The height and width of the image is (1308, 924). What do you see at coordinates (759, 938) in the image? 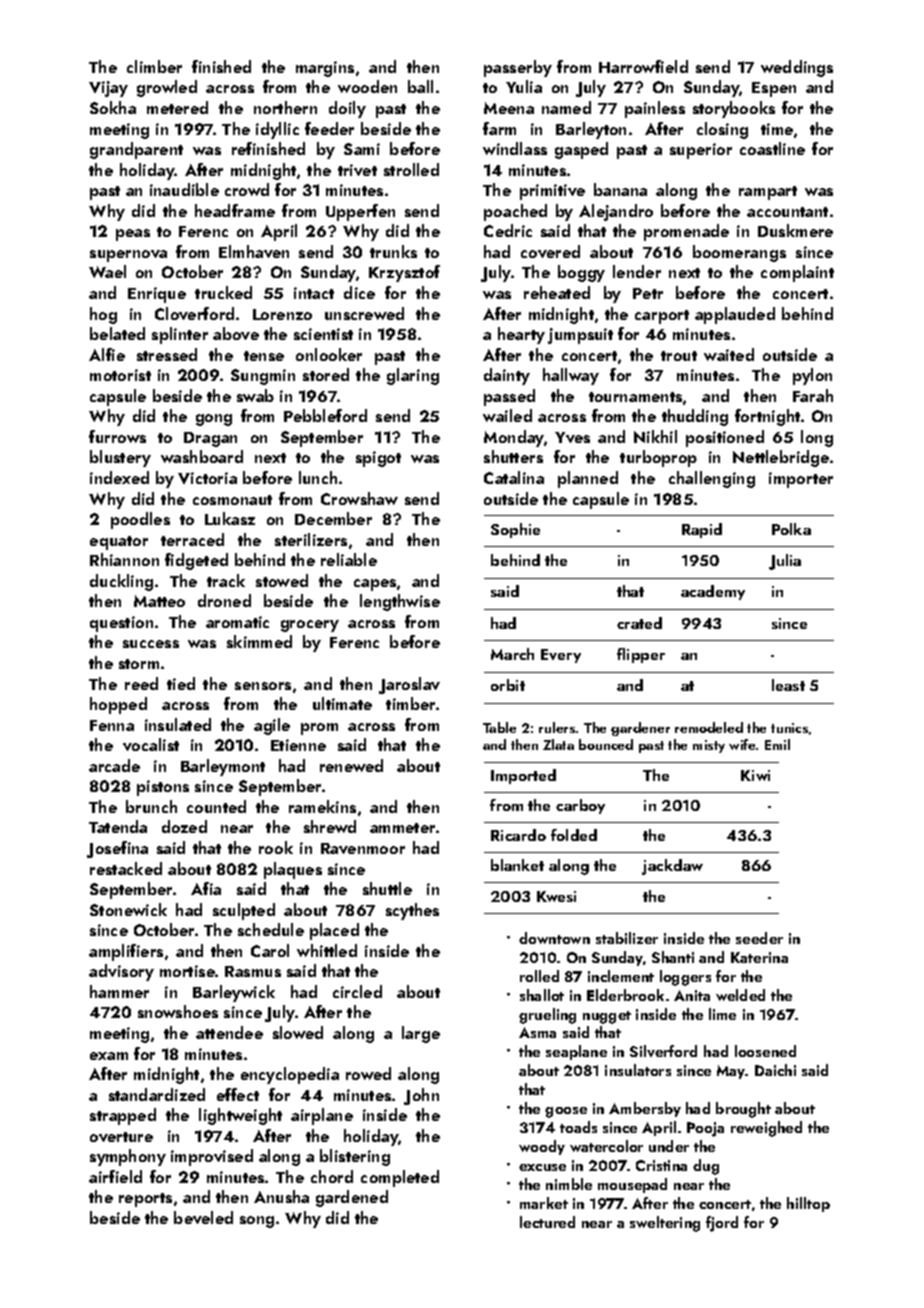
I see `seeder` at bounding box center [759, 938].
